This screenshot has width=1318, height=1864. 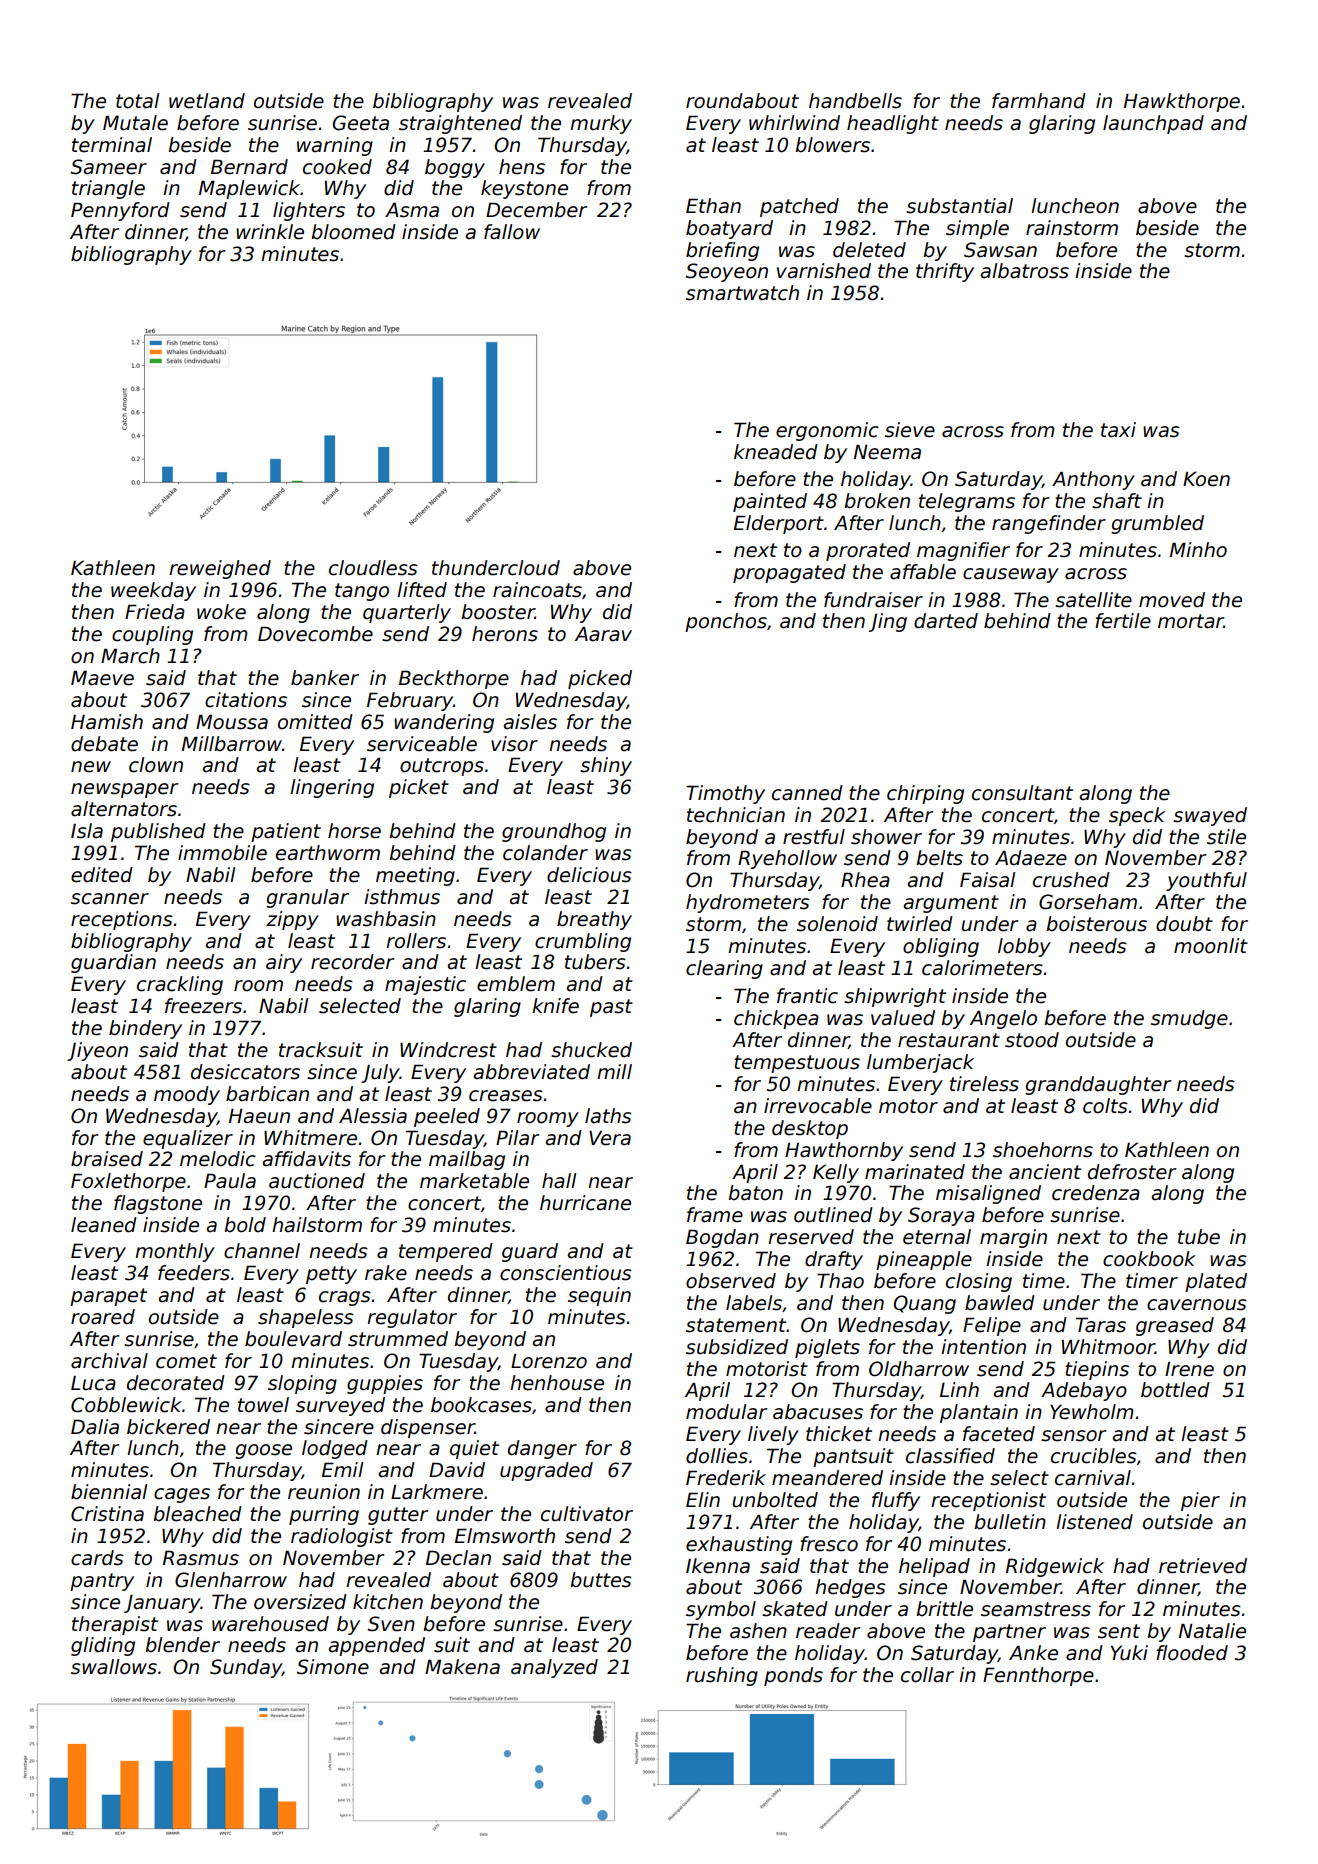 What do you see at coordinates (110, 899) in the screenshot?
I see `scanner` at bounding box center [110, 899].
